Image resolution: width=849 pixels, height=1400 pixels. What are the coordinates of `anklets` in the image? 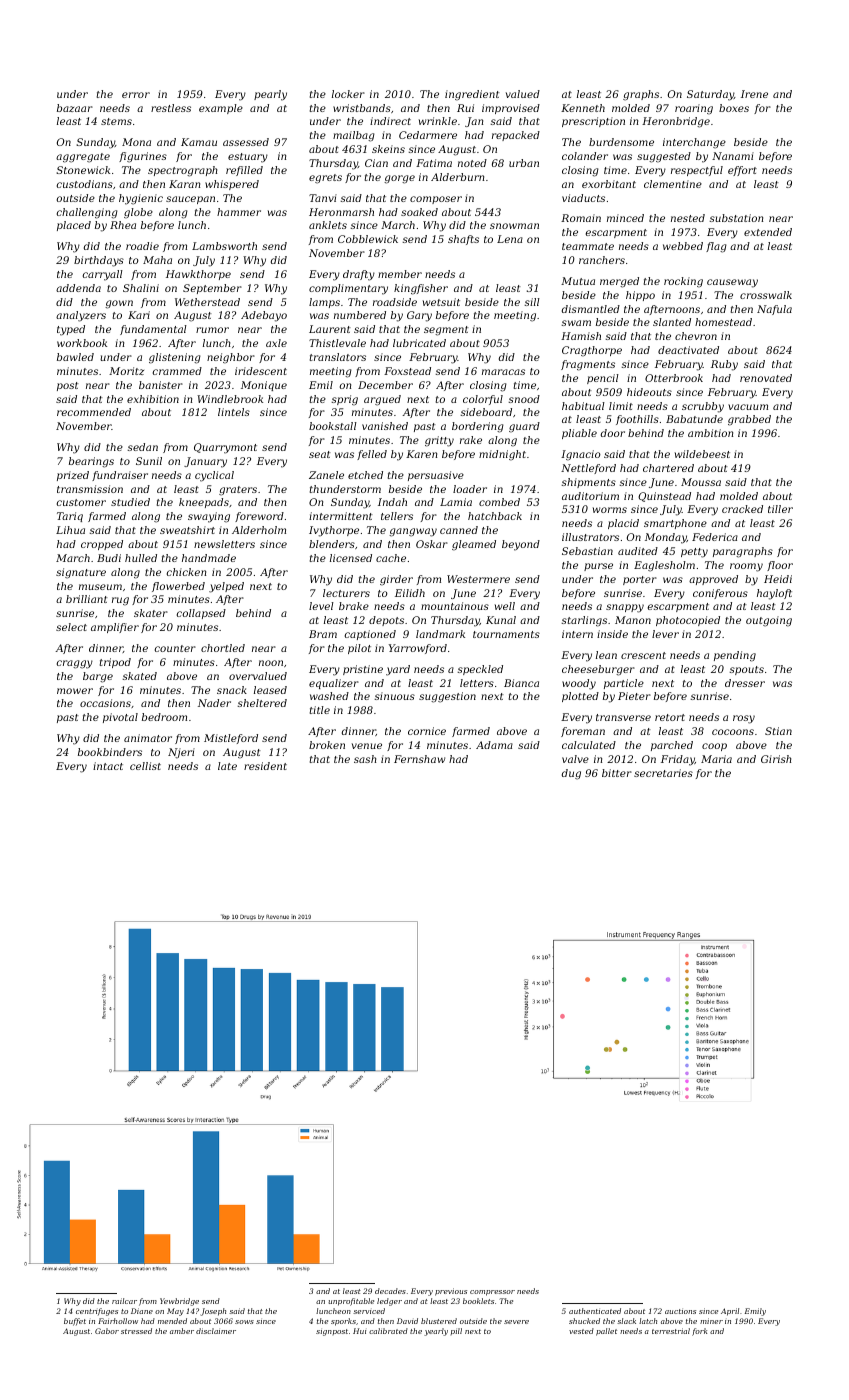 It's located at (328, 225).
